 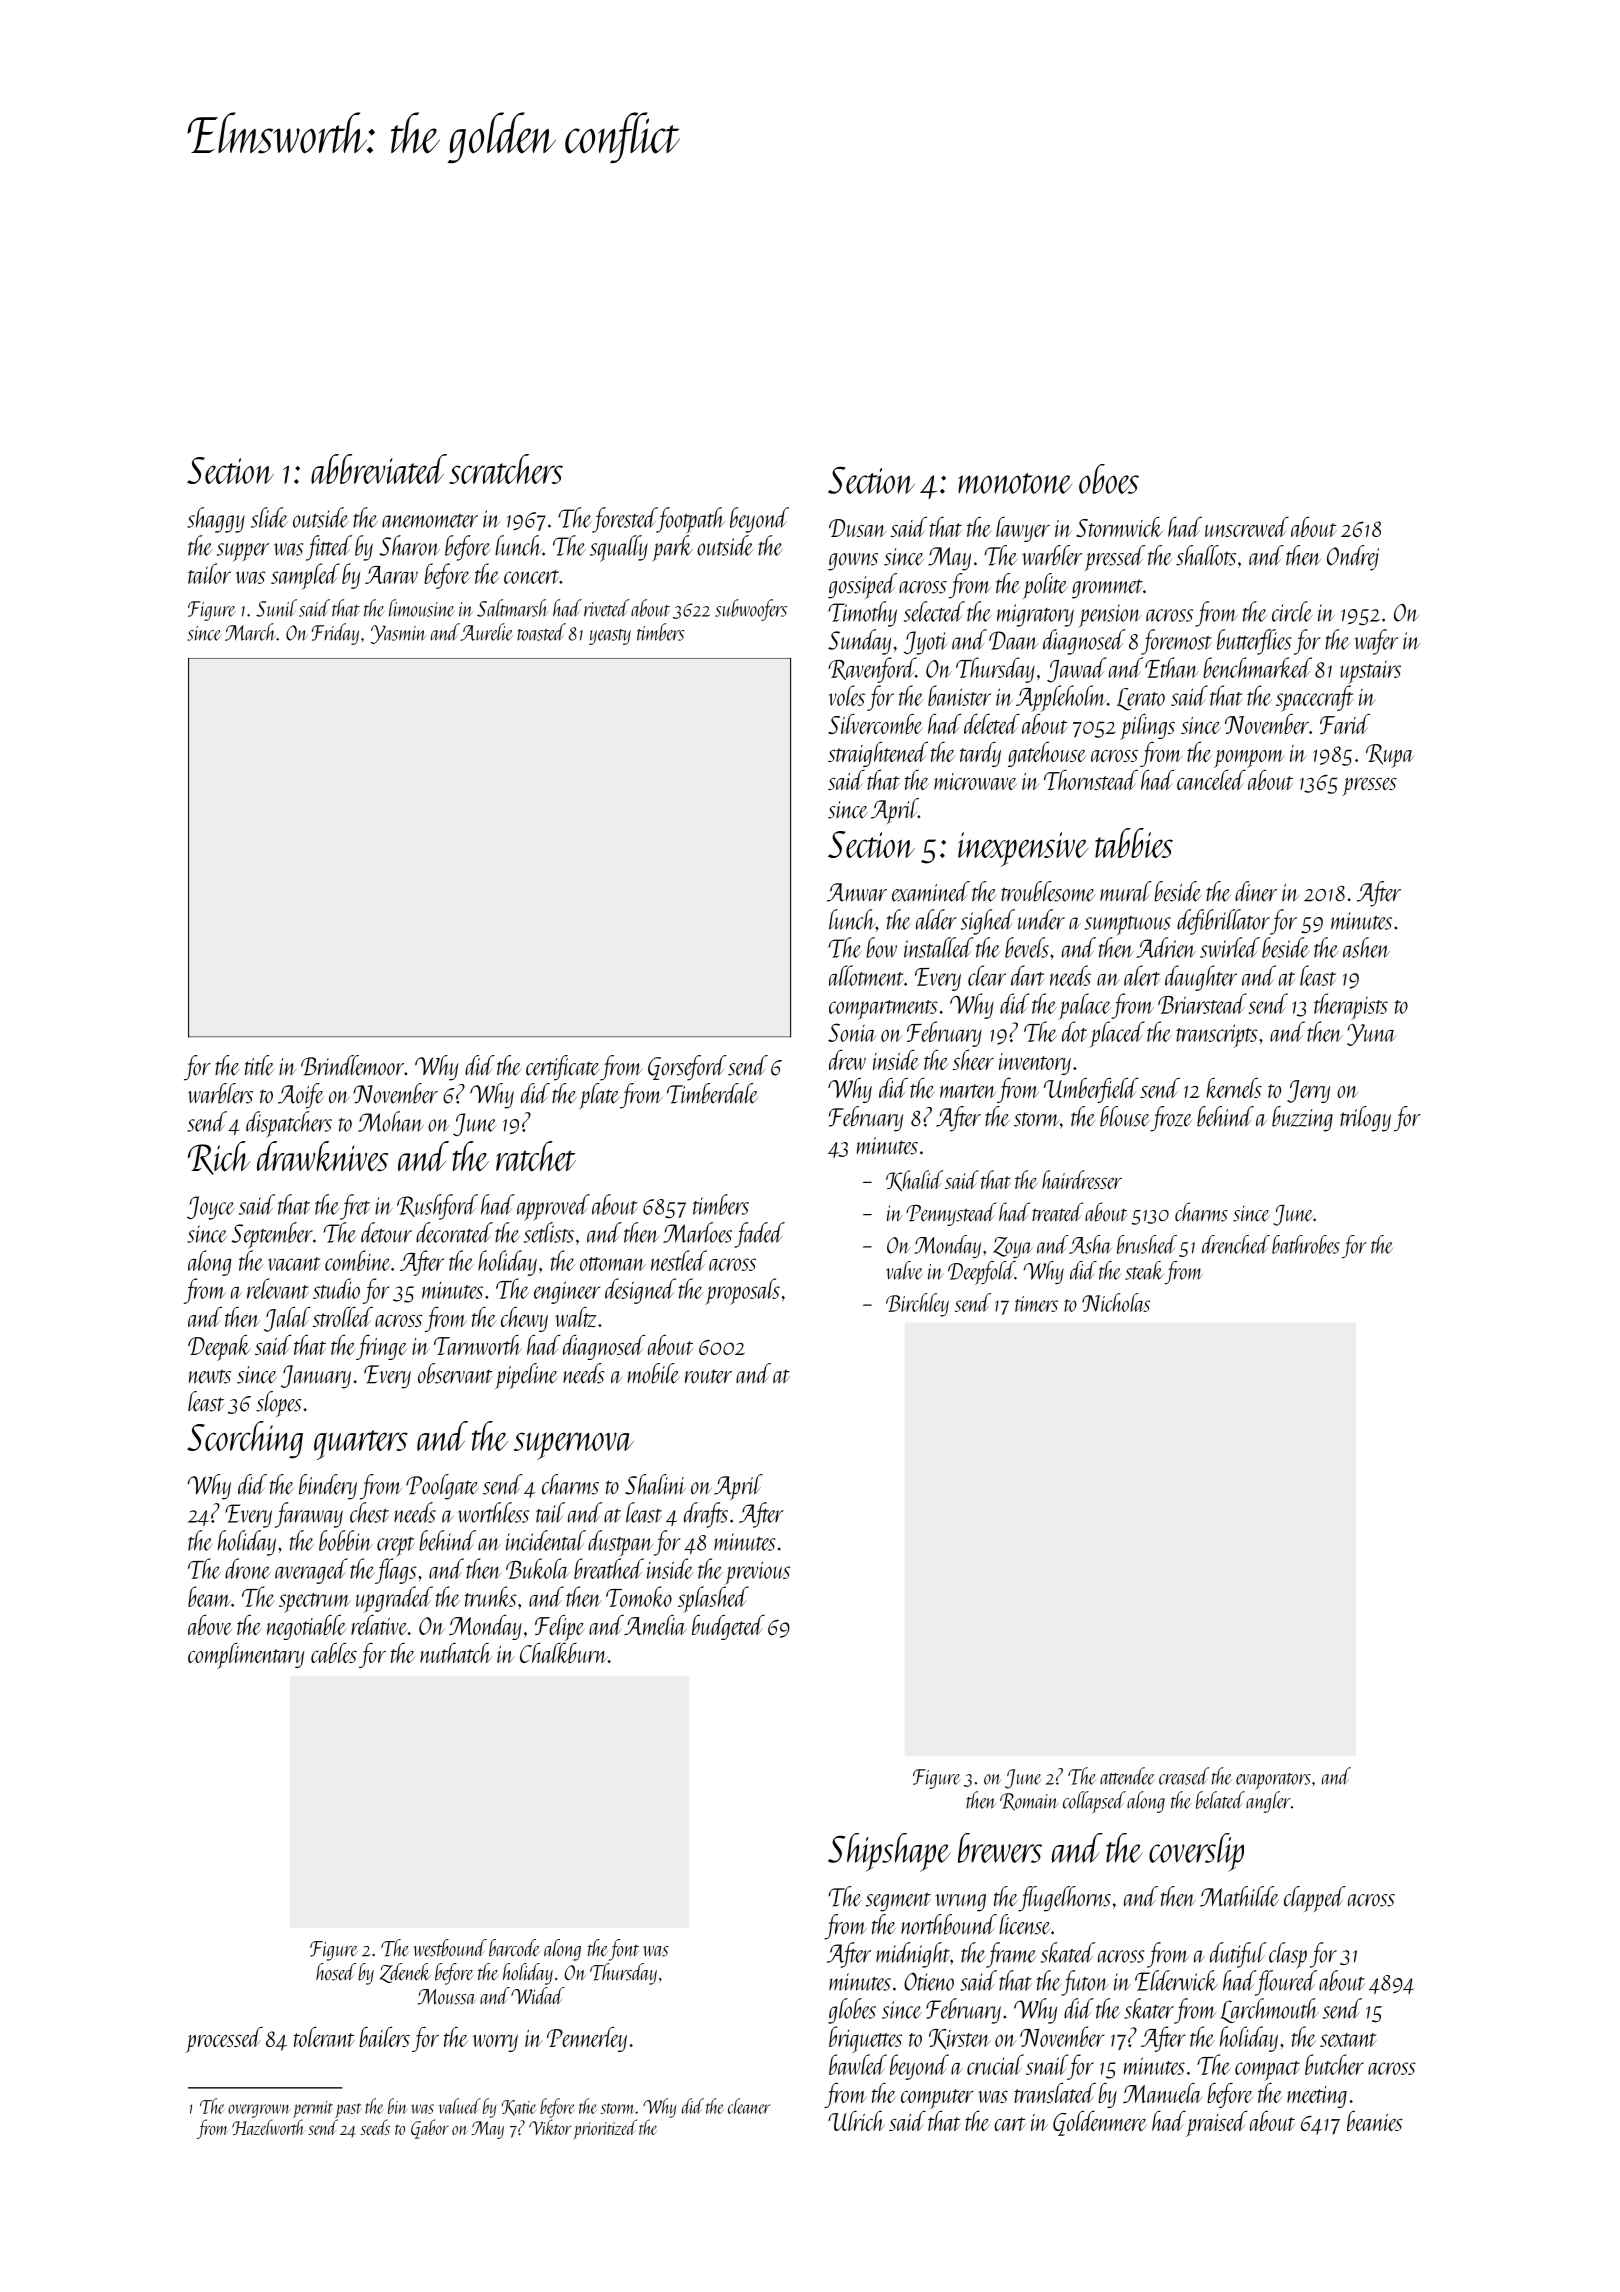 I want to click on complimentary, so click(x=246, y=1656).
